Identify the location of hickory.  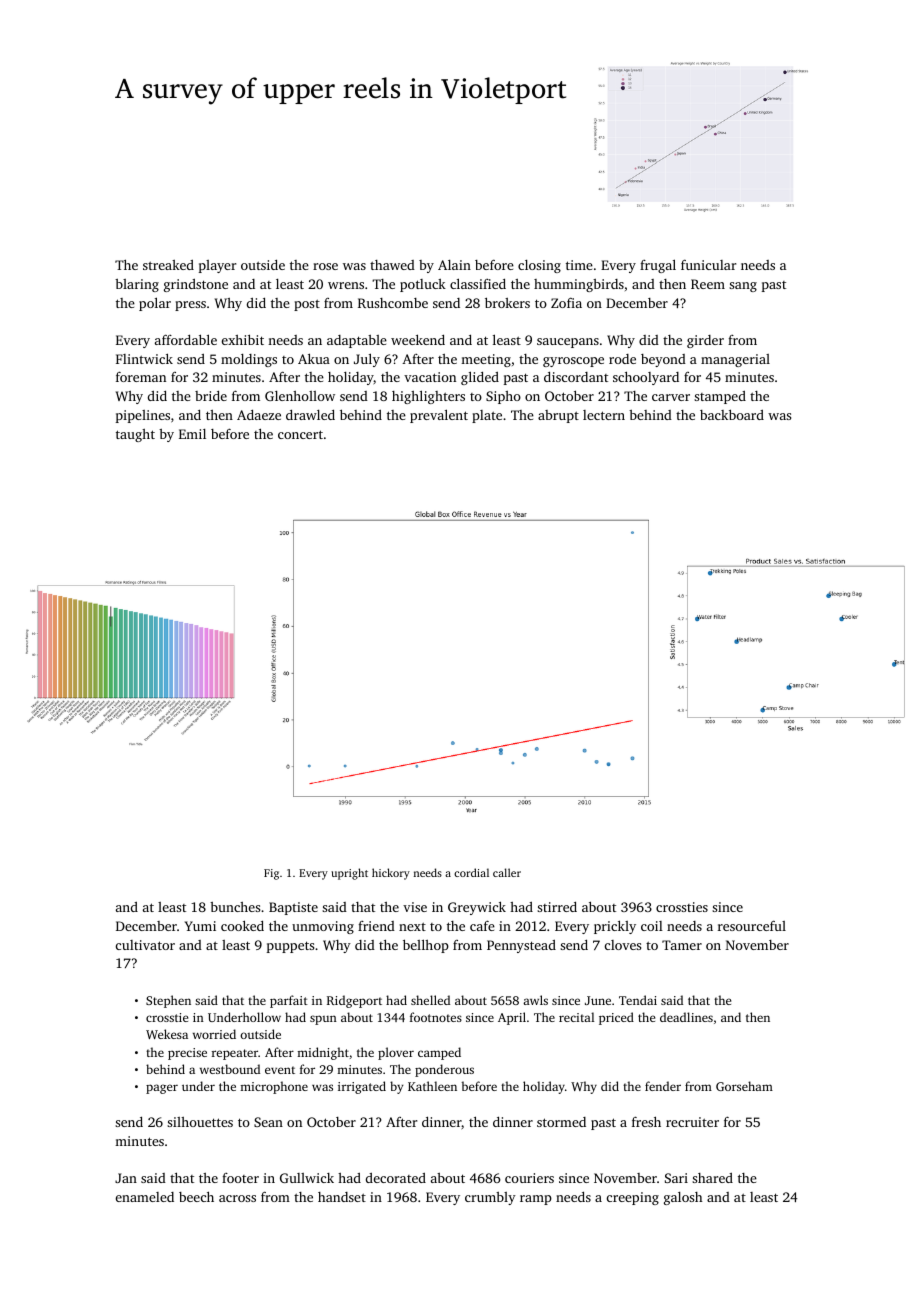
(391, 874).
